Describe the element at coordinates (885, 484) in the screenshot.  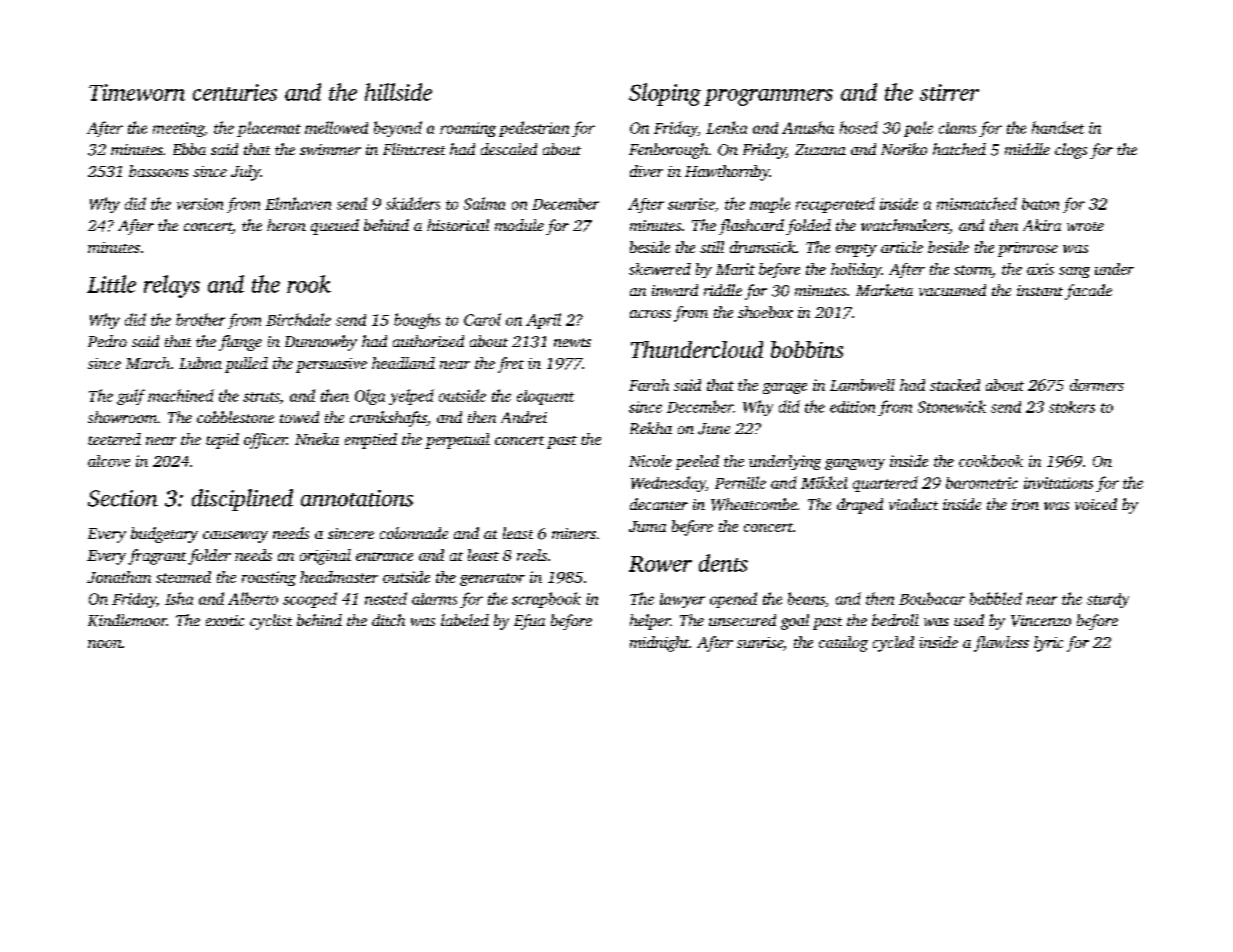
I see `quartered` at that location.
